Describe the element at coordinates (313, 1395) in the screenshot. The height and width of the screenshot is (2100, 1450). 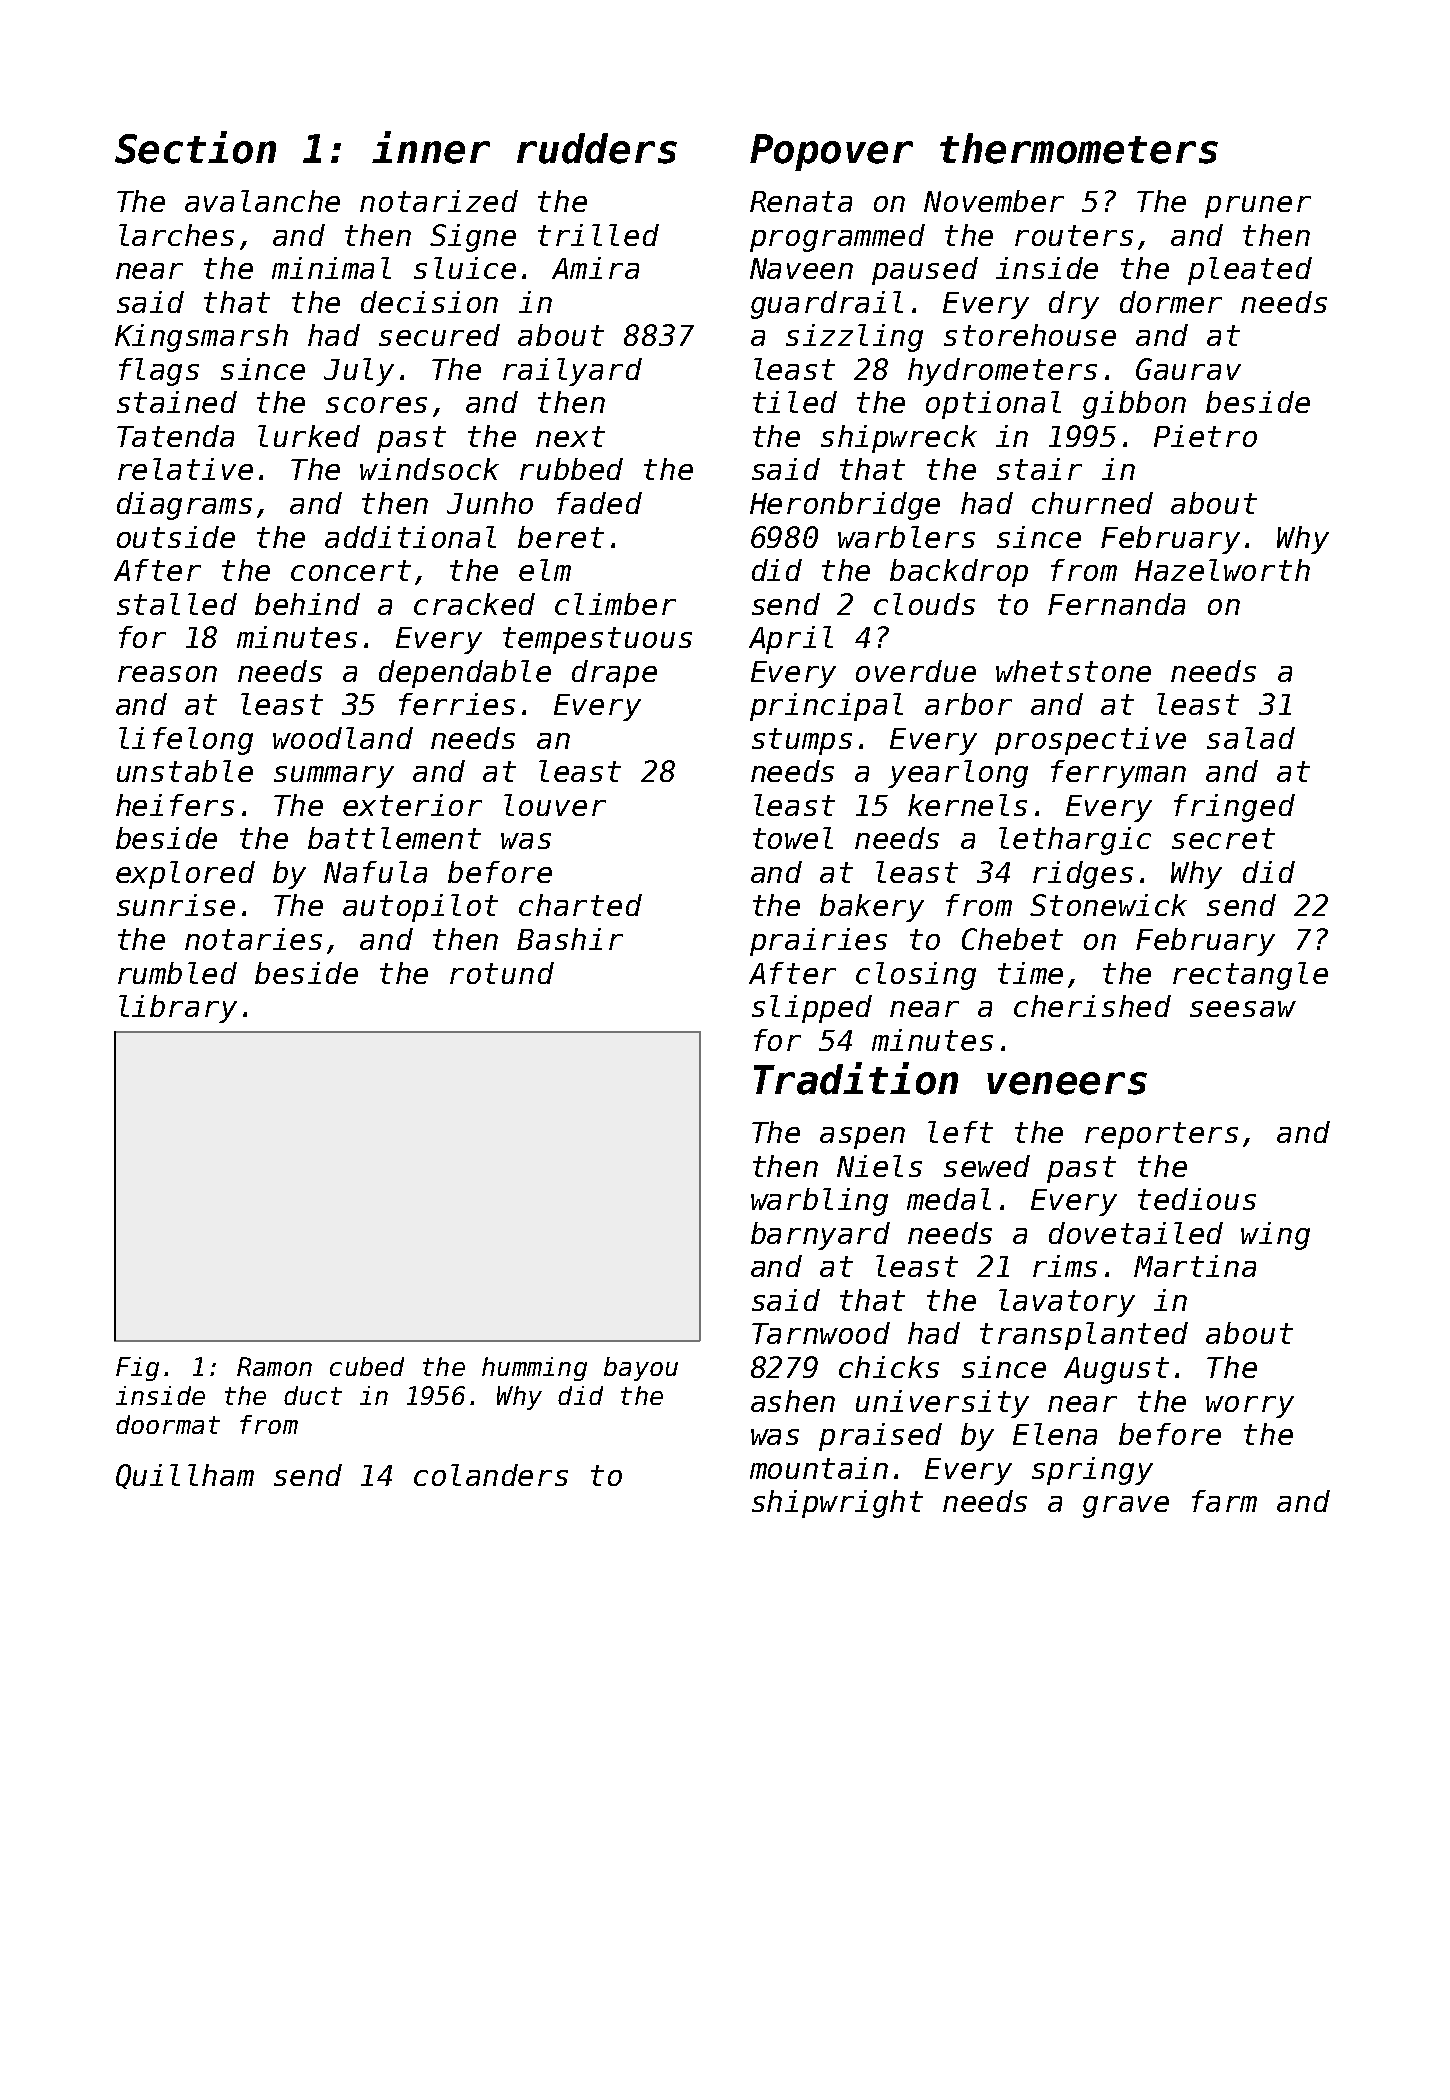
I see `duct` at that location.
